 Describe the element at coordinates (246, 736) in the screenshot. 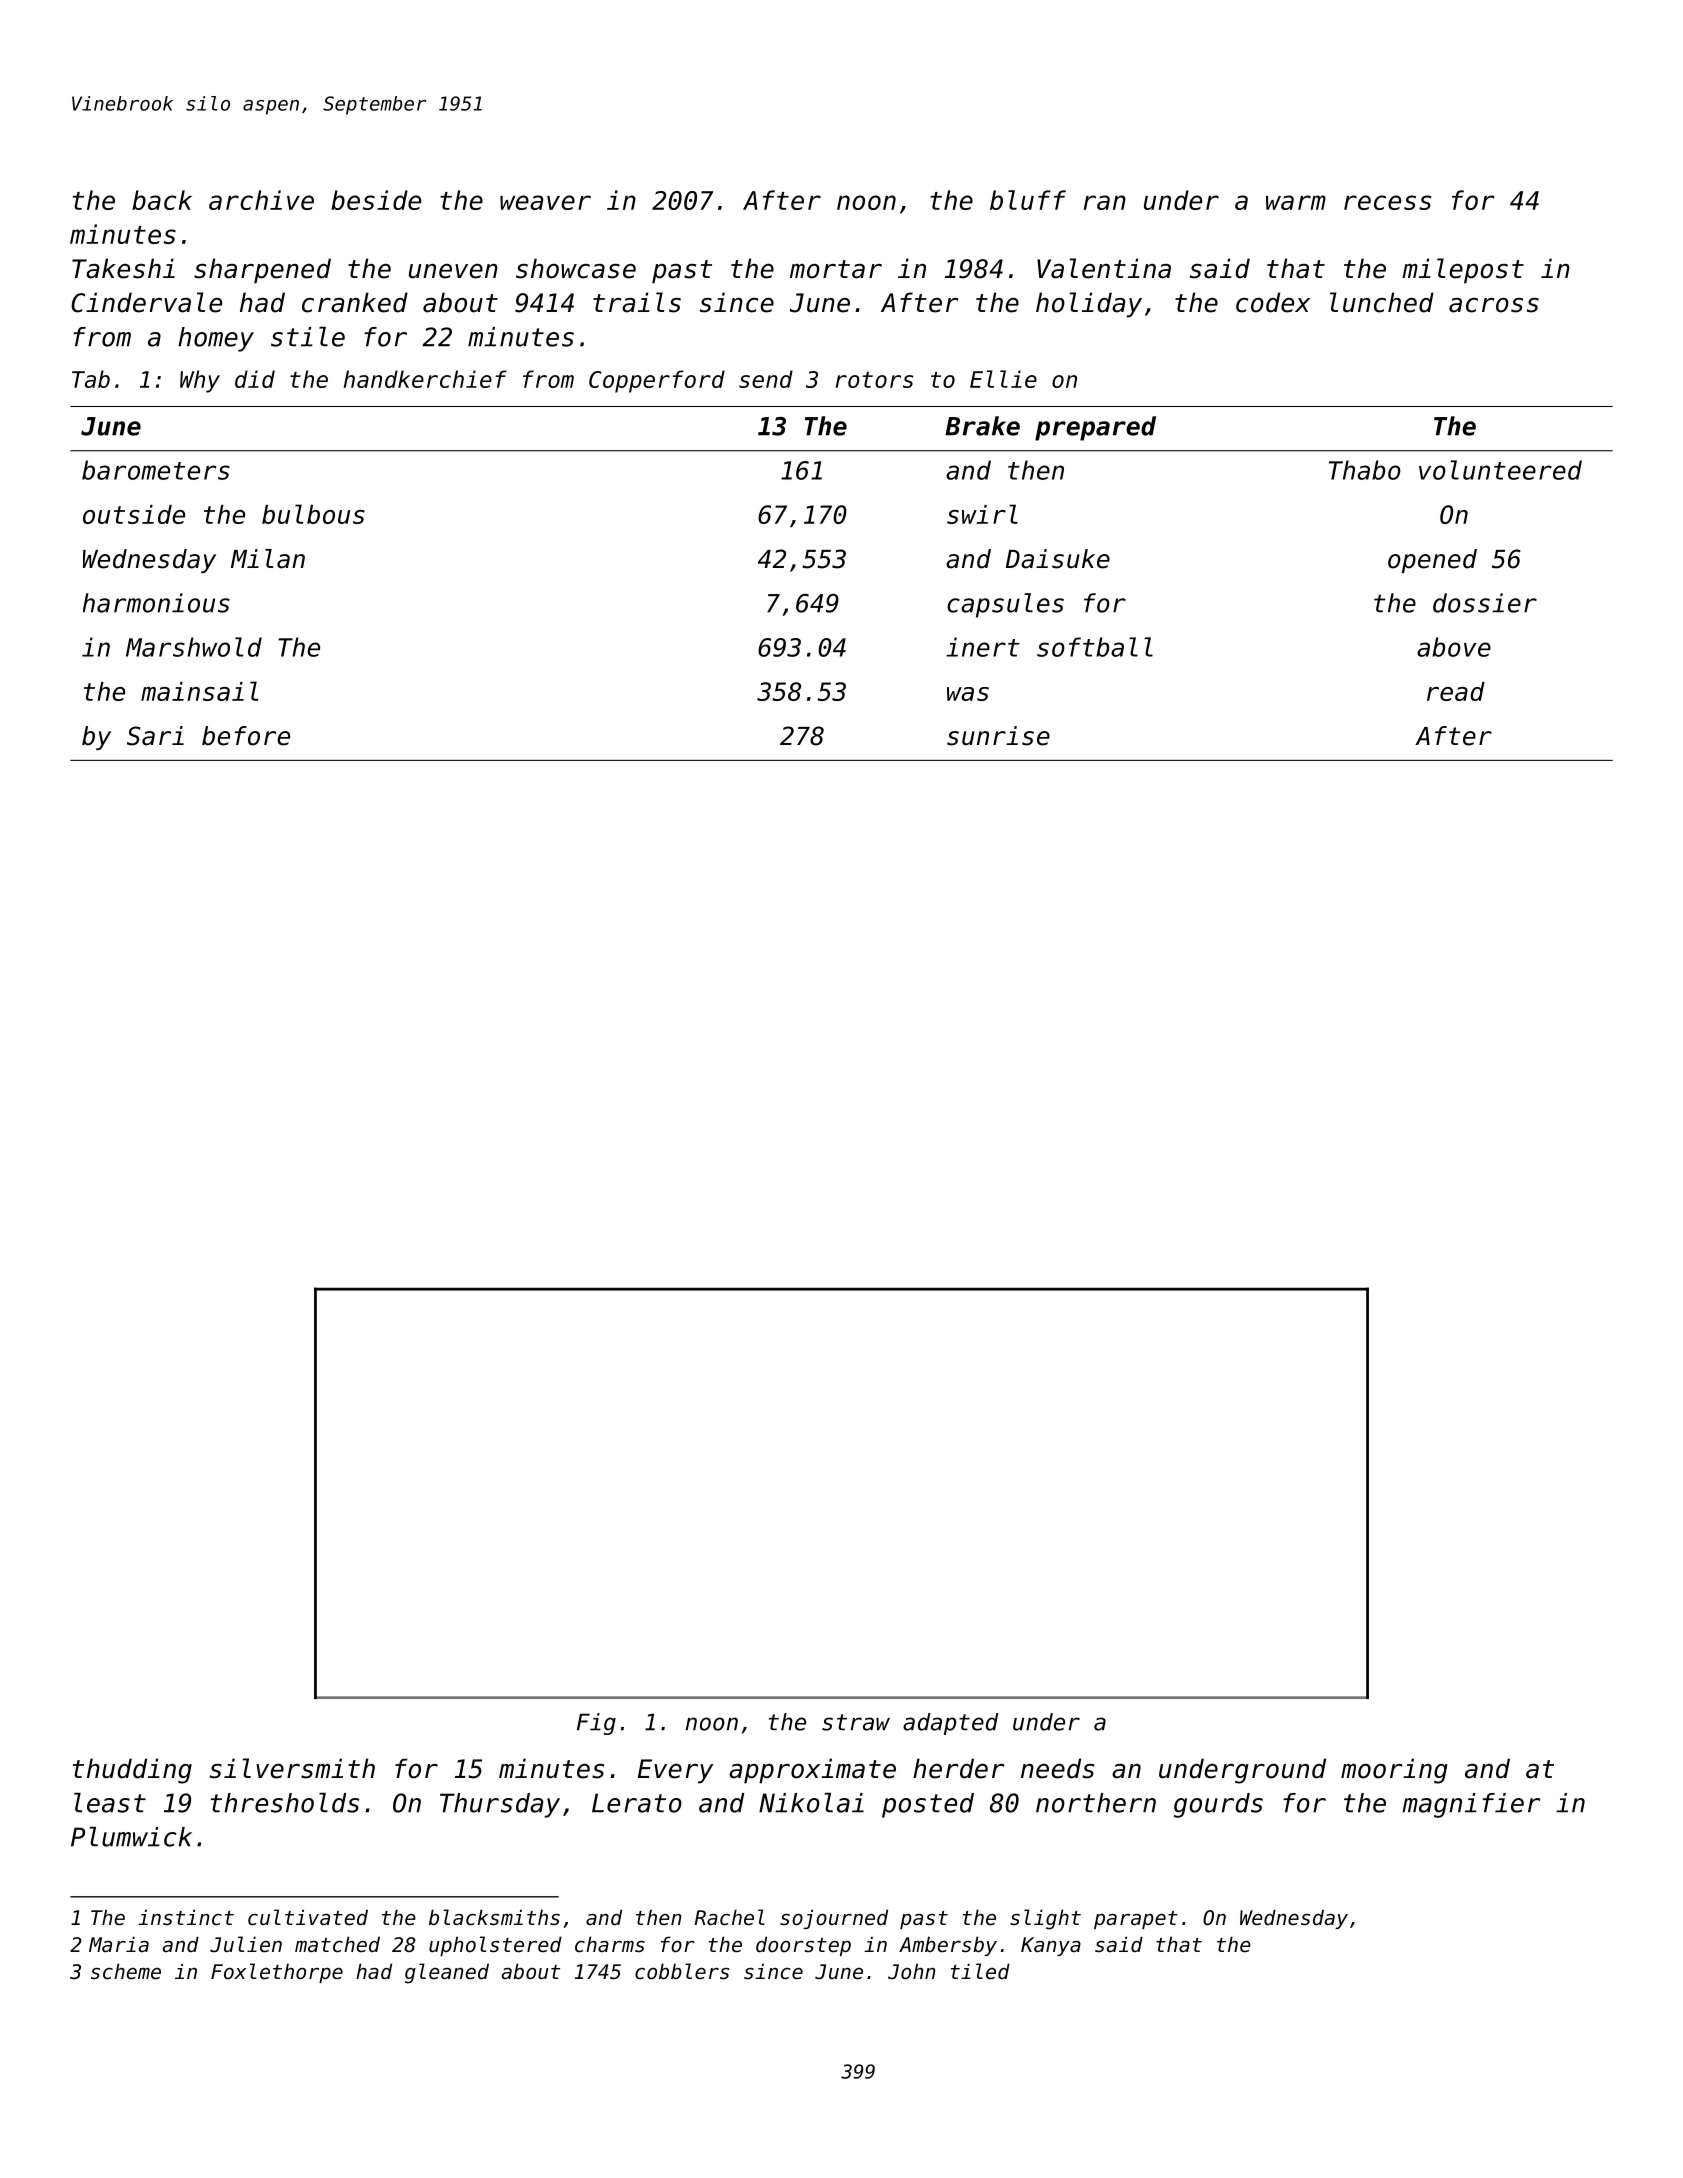

I see `before` at that location.
